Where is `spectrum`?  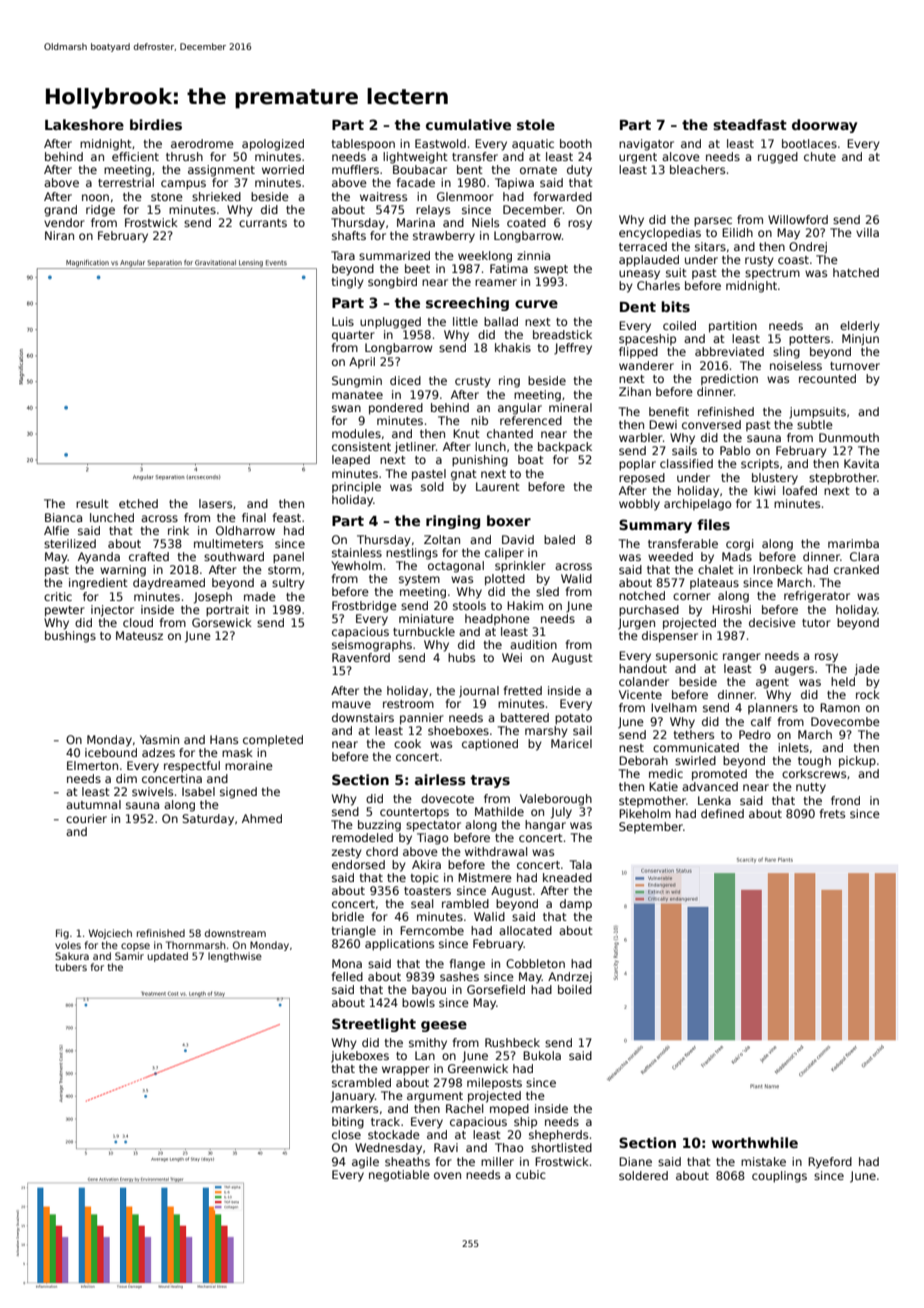 spectrum is located at coordinates (772, 274).
